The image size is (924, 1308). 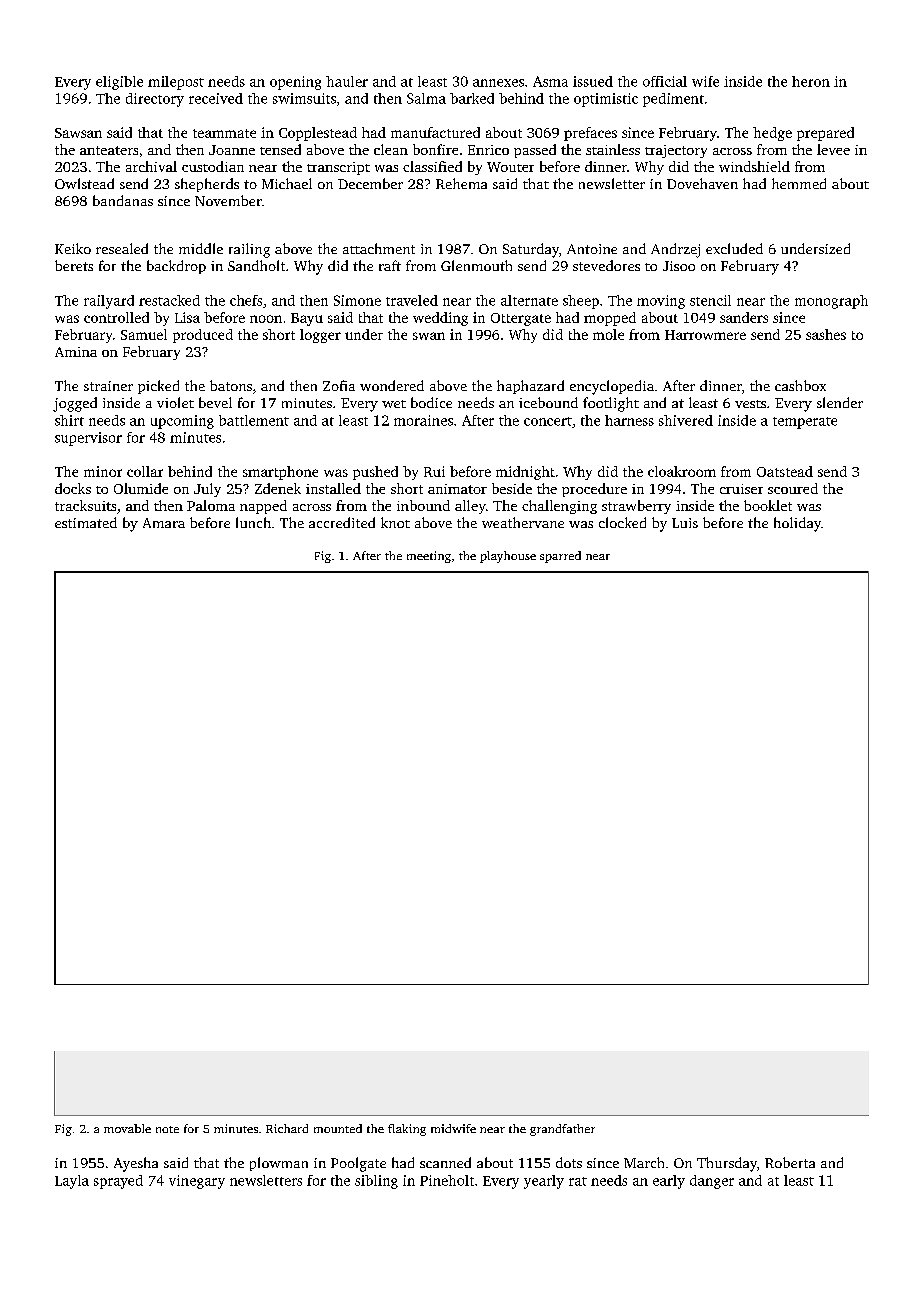 I want to click on lunch, so click(x=253, y=522).
